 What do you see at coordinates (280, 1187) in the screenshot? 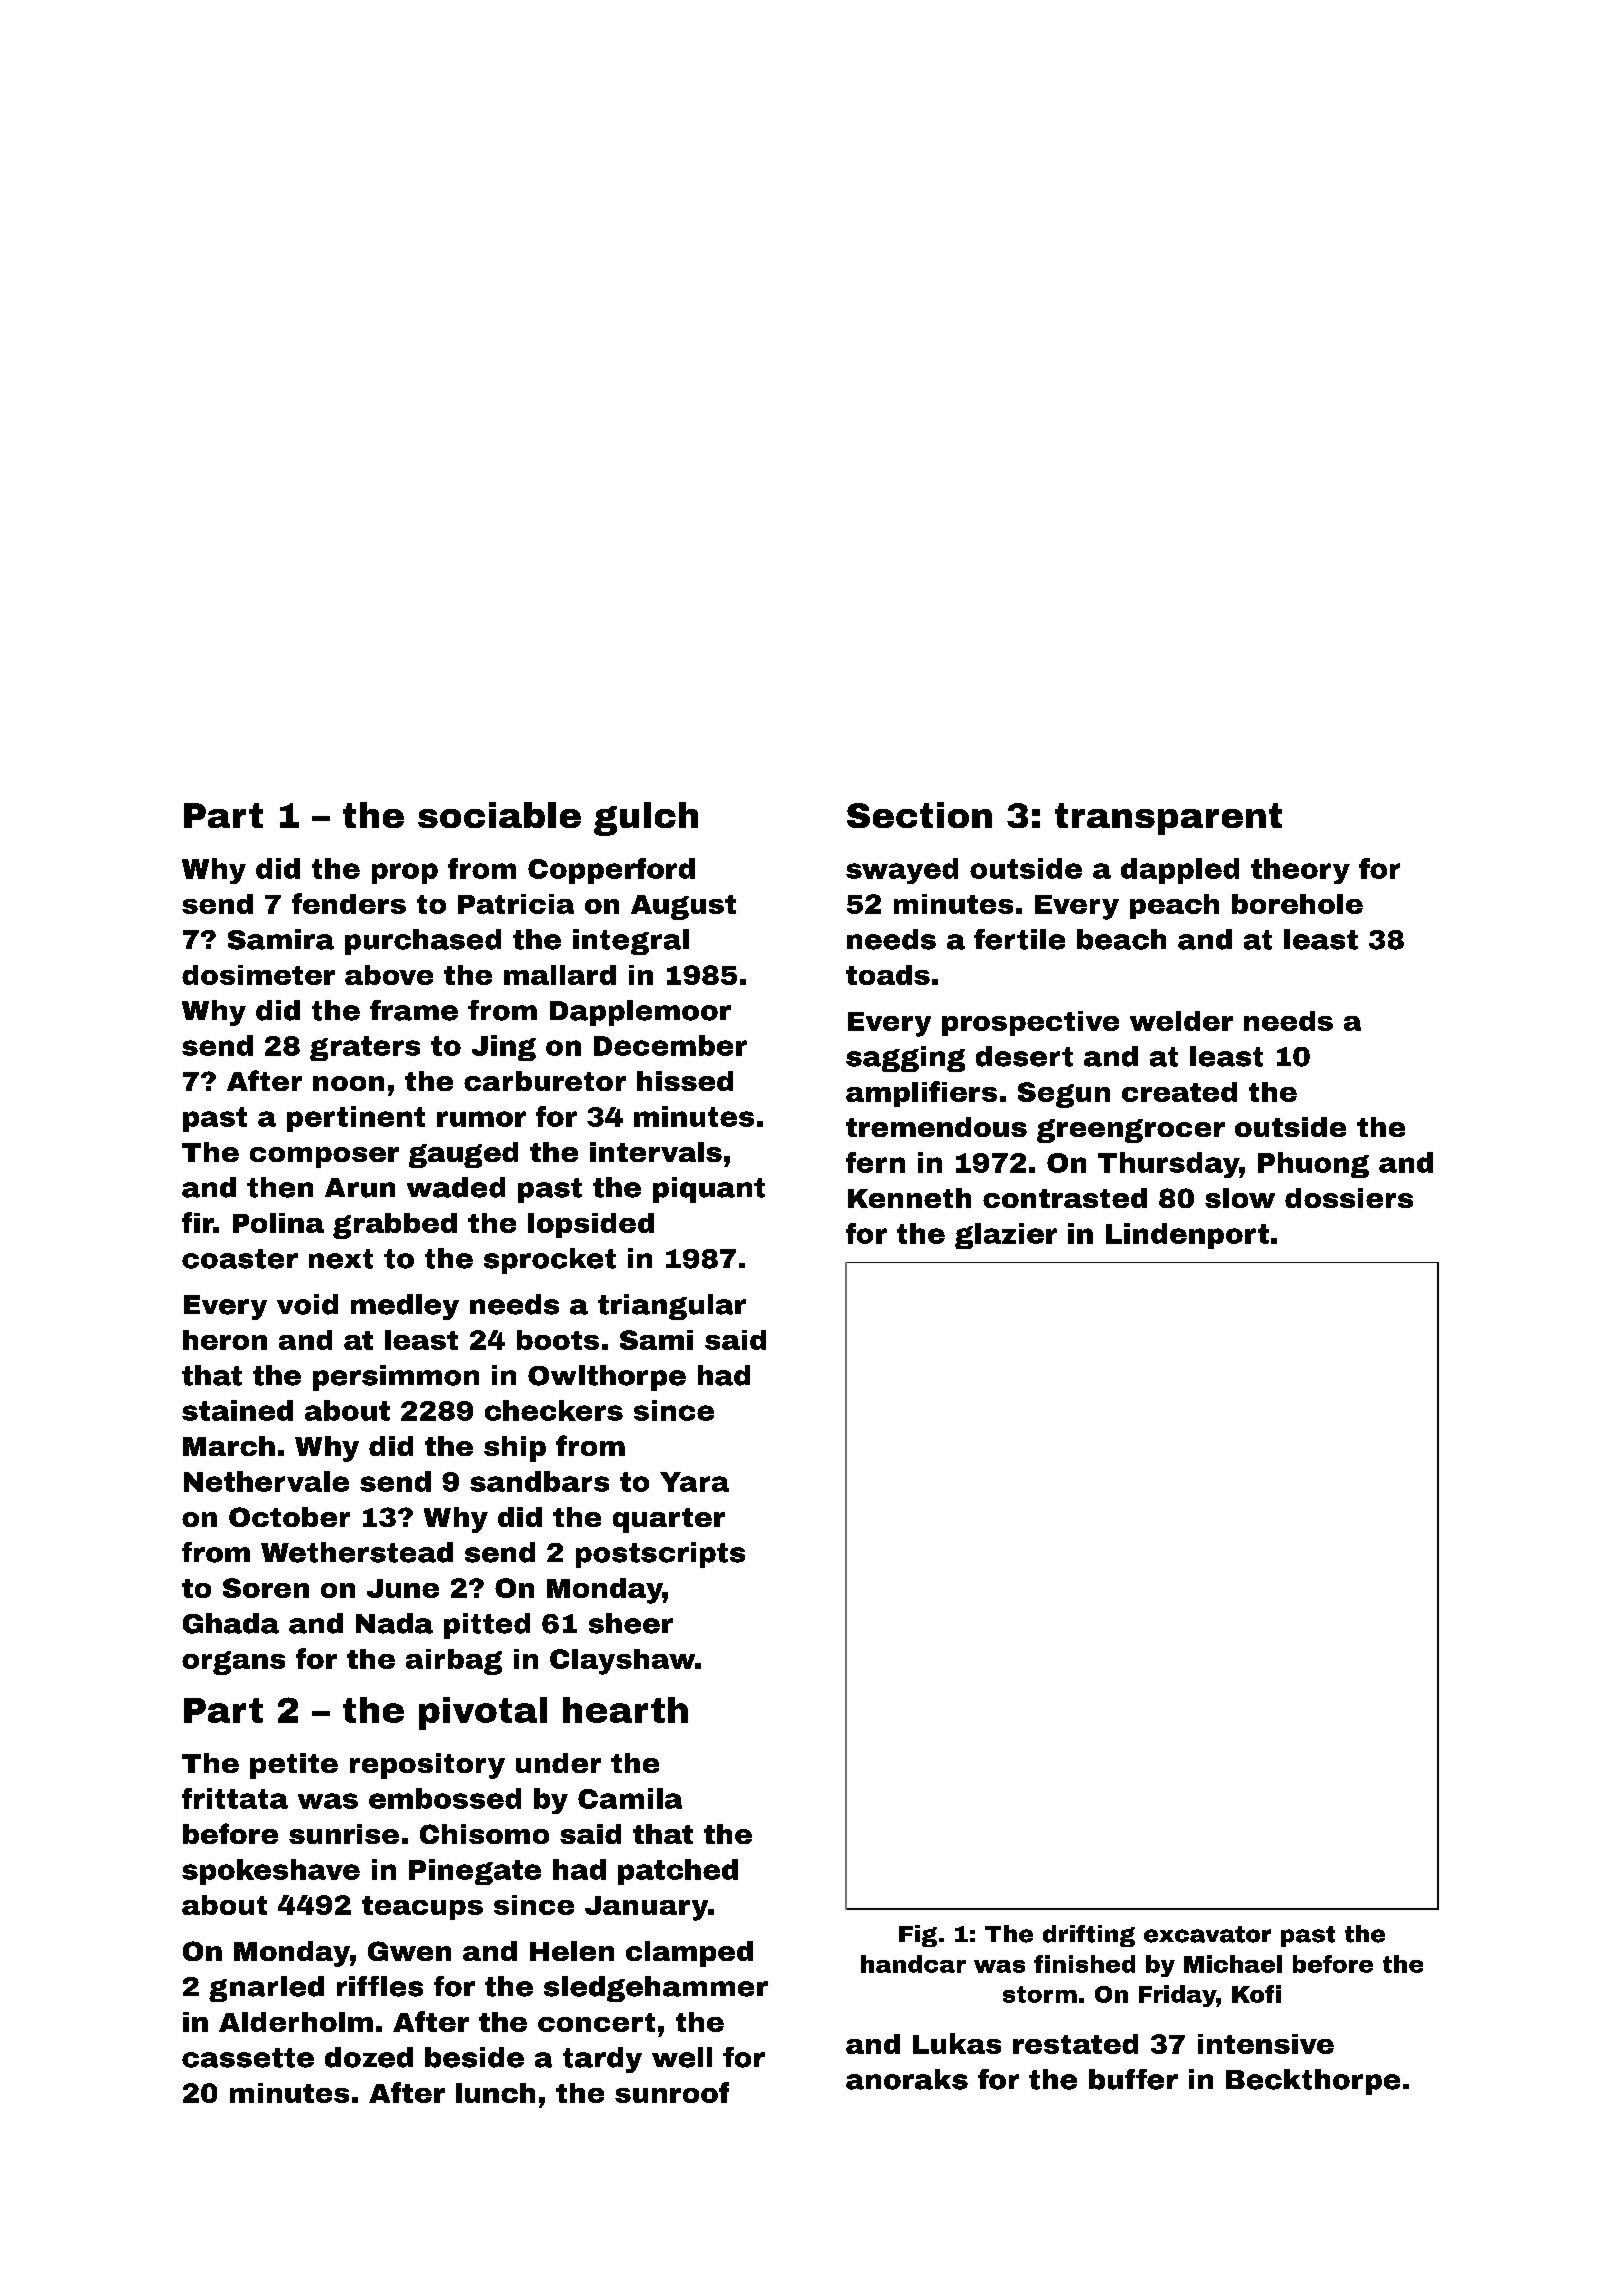
I see `then` at bounding box center [280, 1187].
